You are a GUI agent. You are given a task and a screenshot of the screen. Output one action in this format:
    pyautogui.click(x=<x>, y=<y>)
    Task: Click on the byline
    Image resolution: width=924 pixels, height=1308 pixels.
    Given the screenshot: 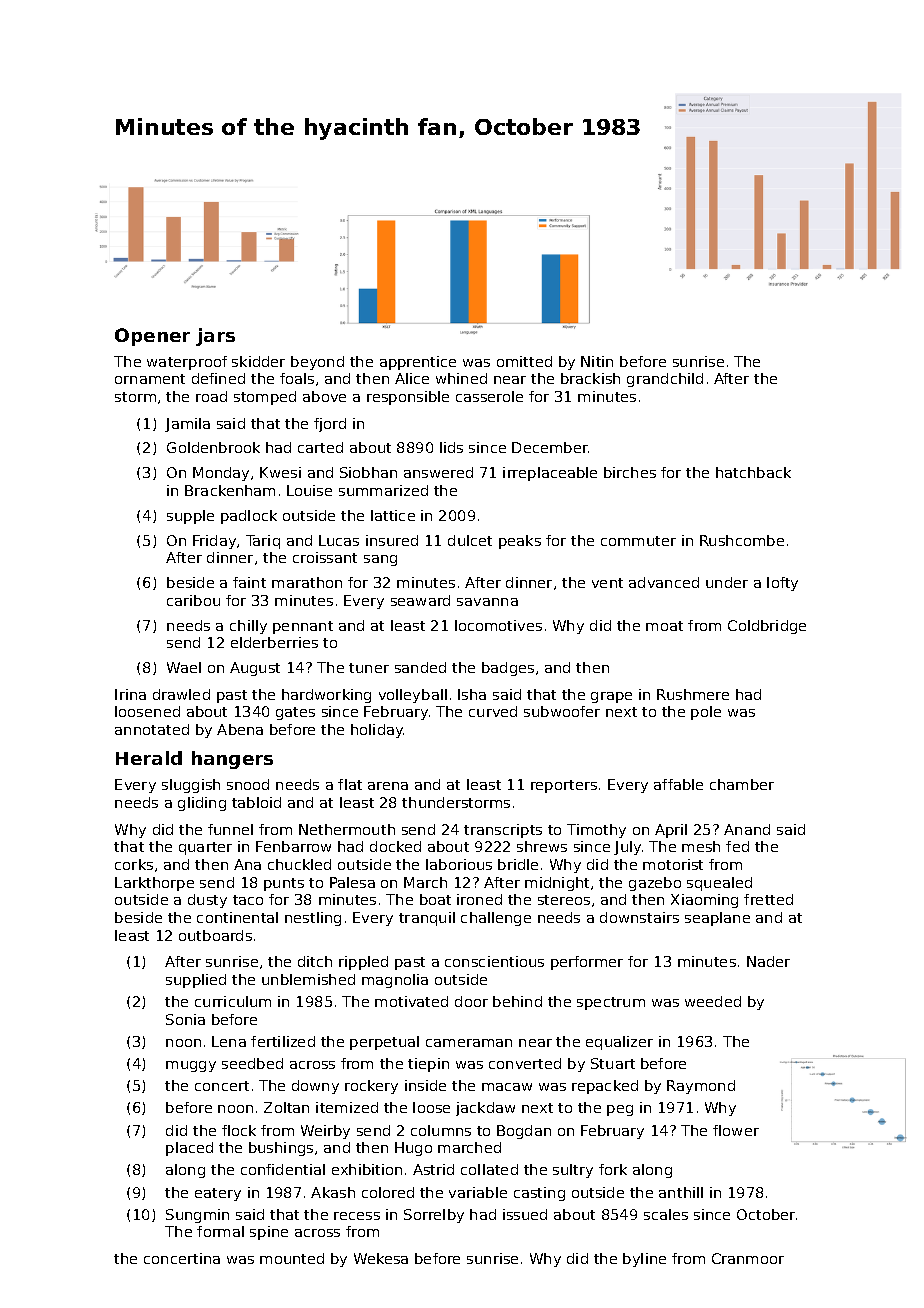 What is the action you would take?
    pyautogui.click(x=644, y=1260)
